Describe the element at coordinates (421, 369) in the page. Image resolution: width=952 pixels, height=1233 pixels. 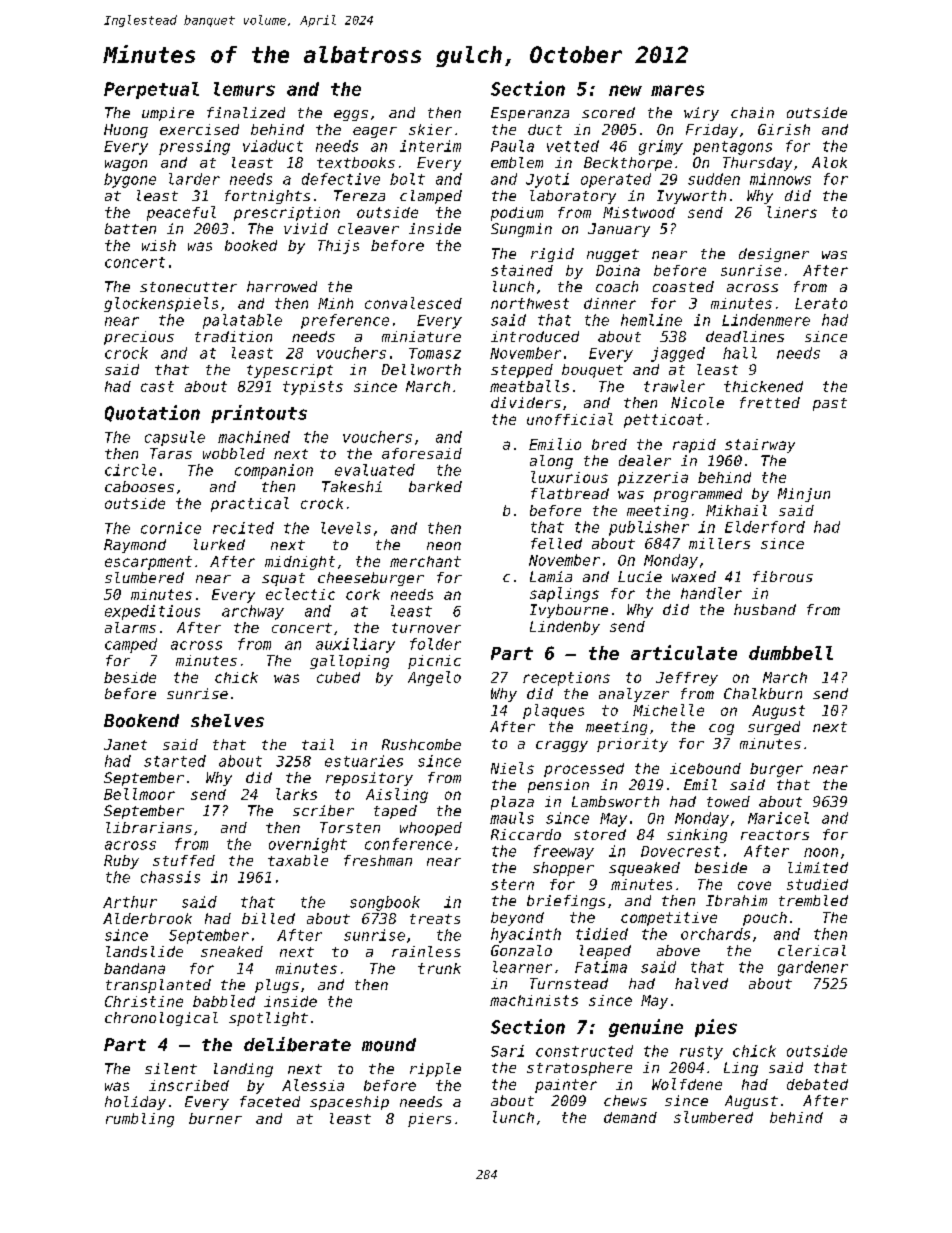
I see `Dellworth` at that location.
